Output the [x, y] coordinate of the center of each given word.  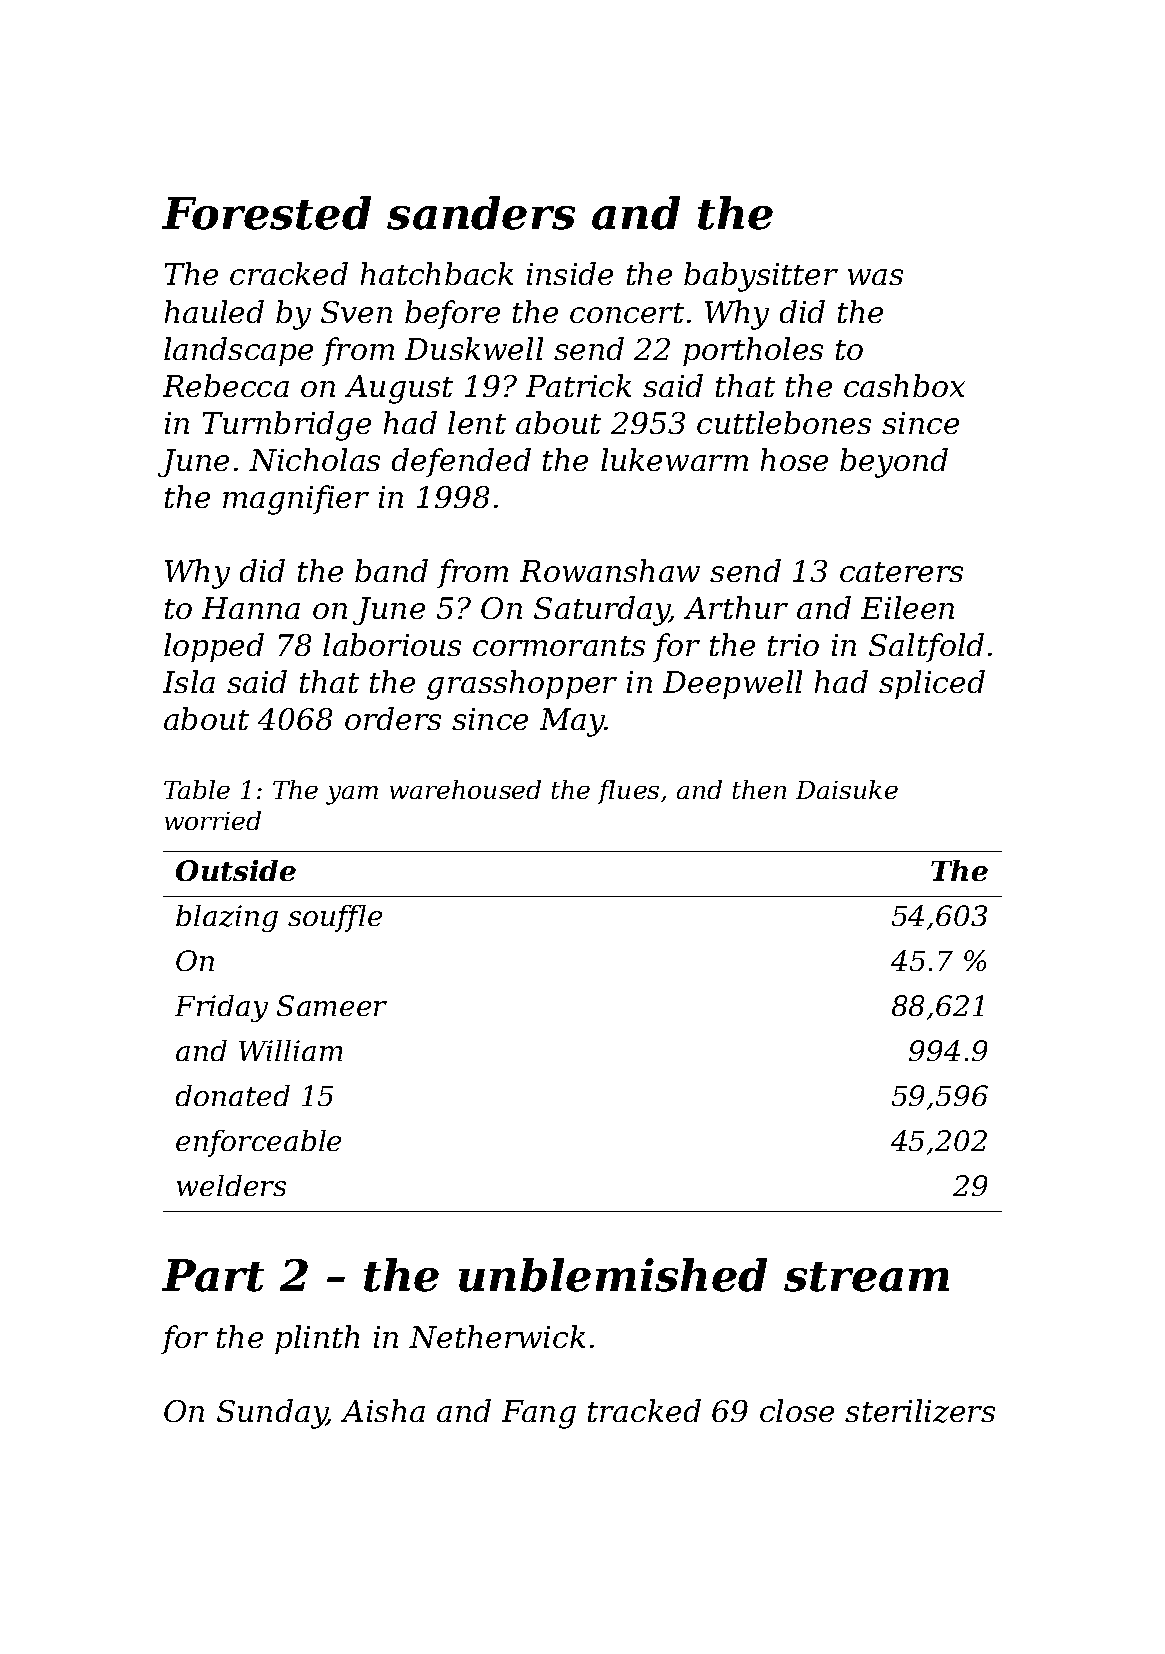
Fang [539, 1414]
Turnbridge [287, 426]
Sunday [272, 1414]
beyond [894, 463]
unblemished [613, 1275]
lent [477, 422]
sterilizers [920, 1411]
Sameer [332, 1005]
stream [866, 1277]
